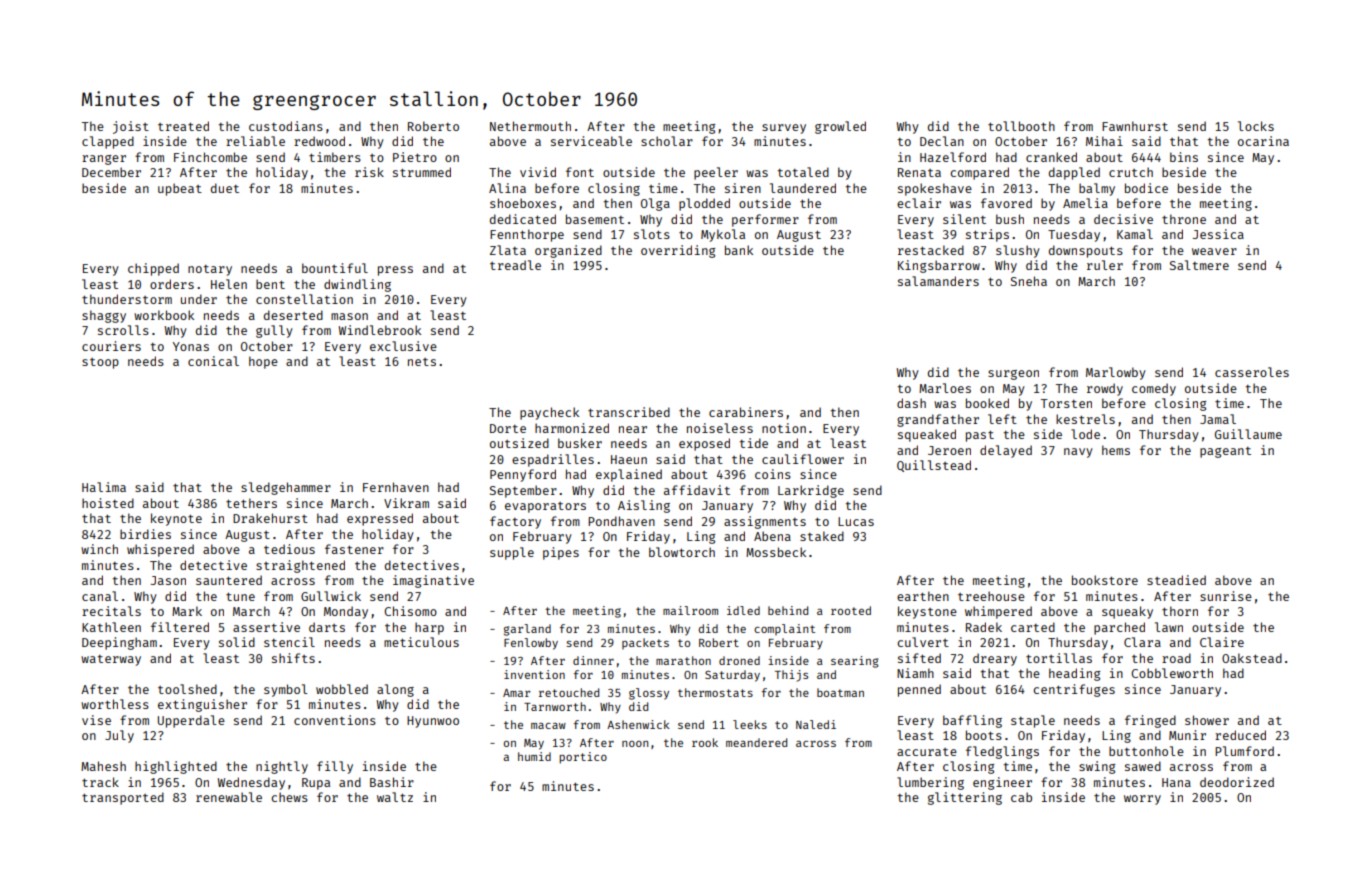  Describe the element at coordinates (392, 782) in the screenshot. I see `Bashir` at that location.
